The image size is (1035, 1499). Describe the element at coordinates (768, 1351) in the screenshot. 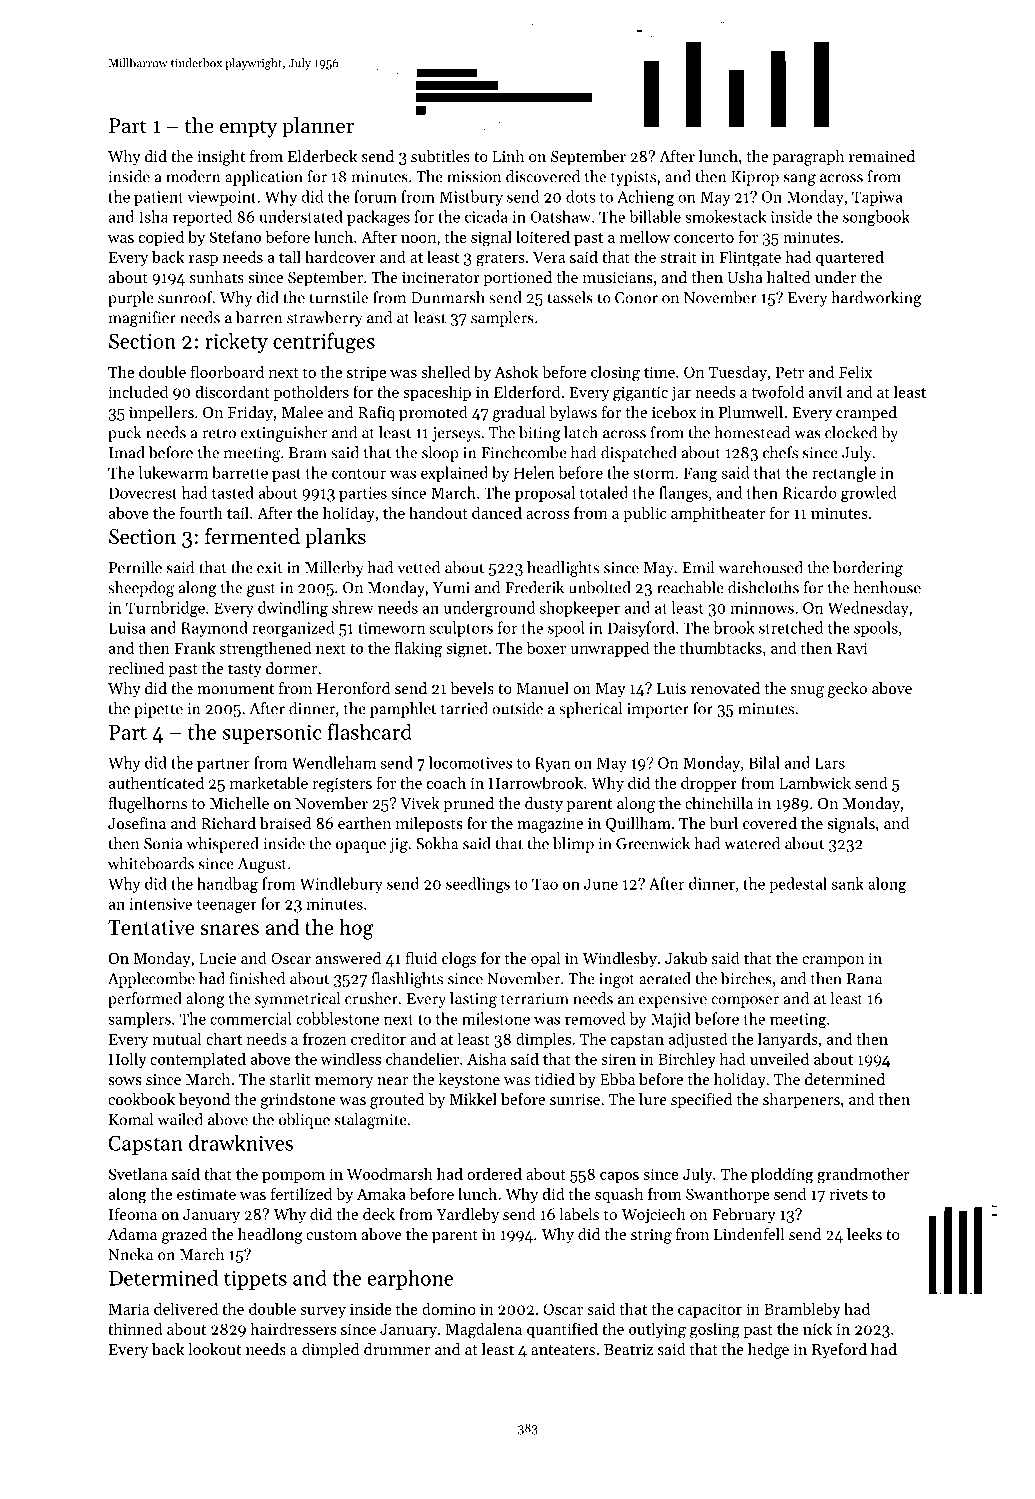

I see `hedge` at that location.
